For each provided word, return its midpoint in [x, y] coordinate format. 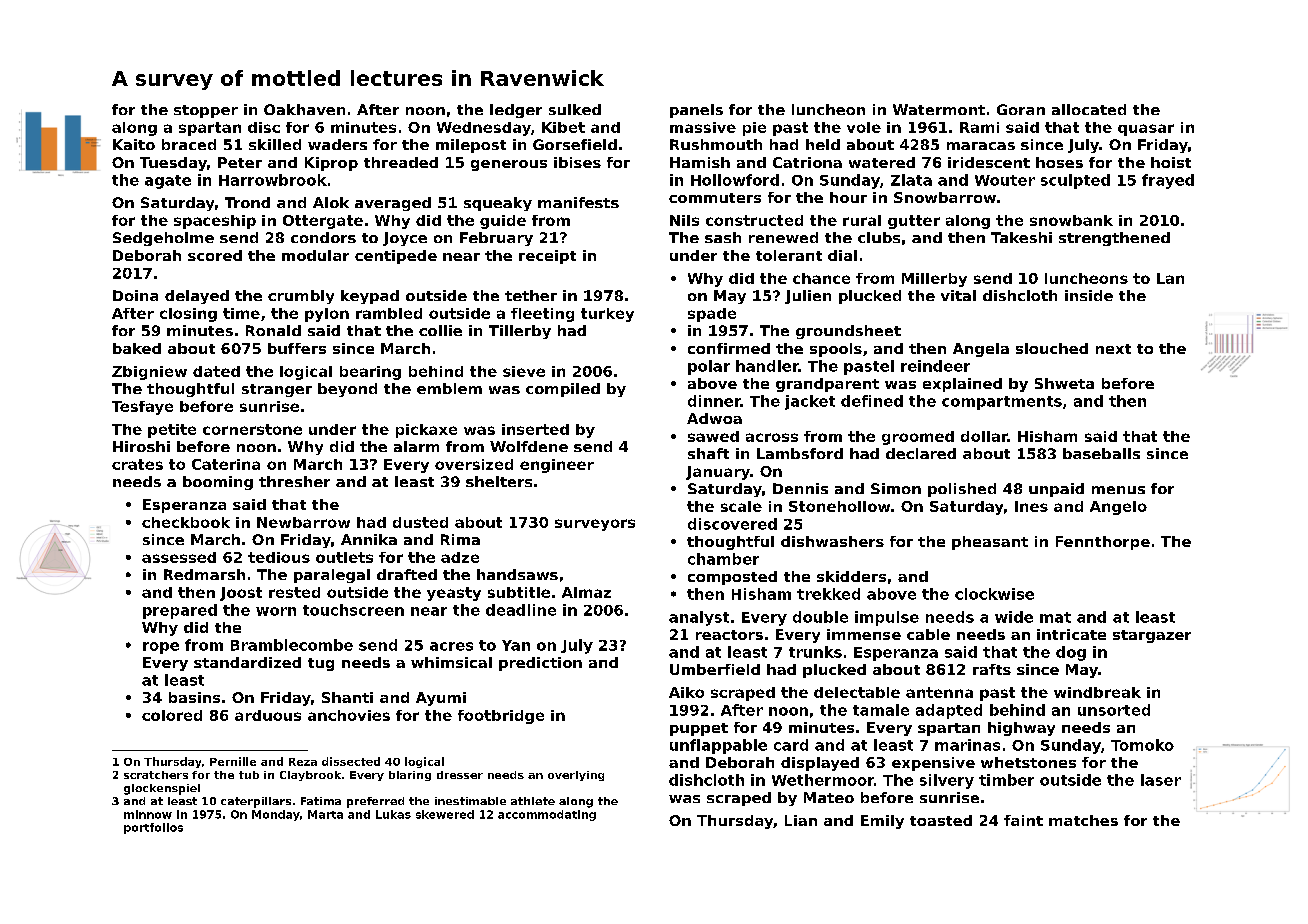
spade [712, 315]
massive [703, 127]
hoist [1171, 162]
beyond [347, 390]
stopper [206, 111]
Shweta [1064, 383]
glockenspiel [162, 789]
